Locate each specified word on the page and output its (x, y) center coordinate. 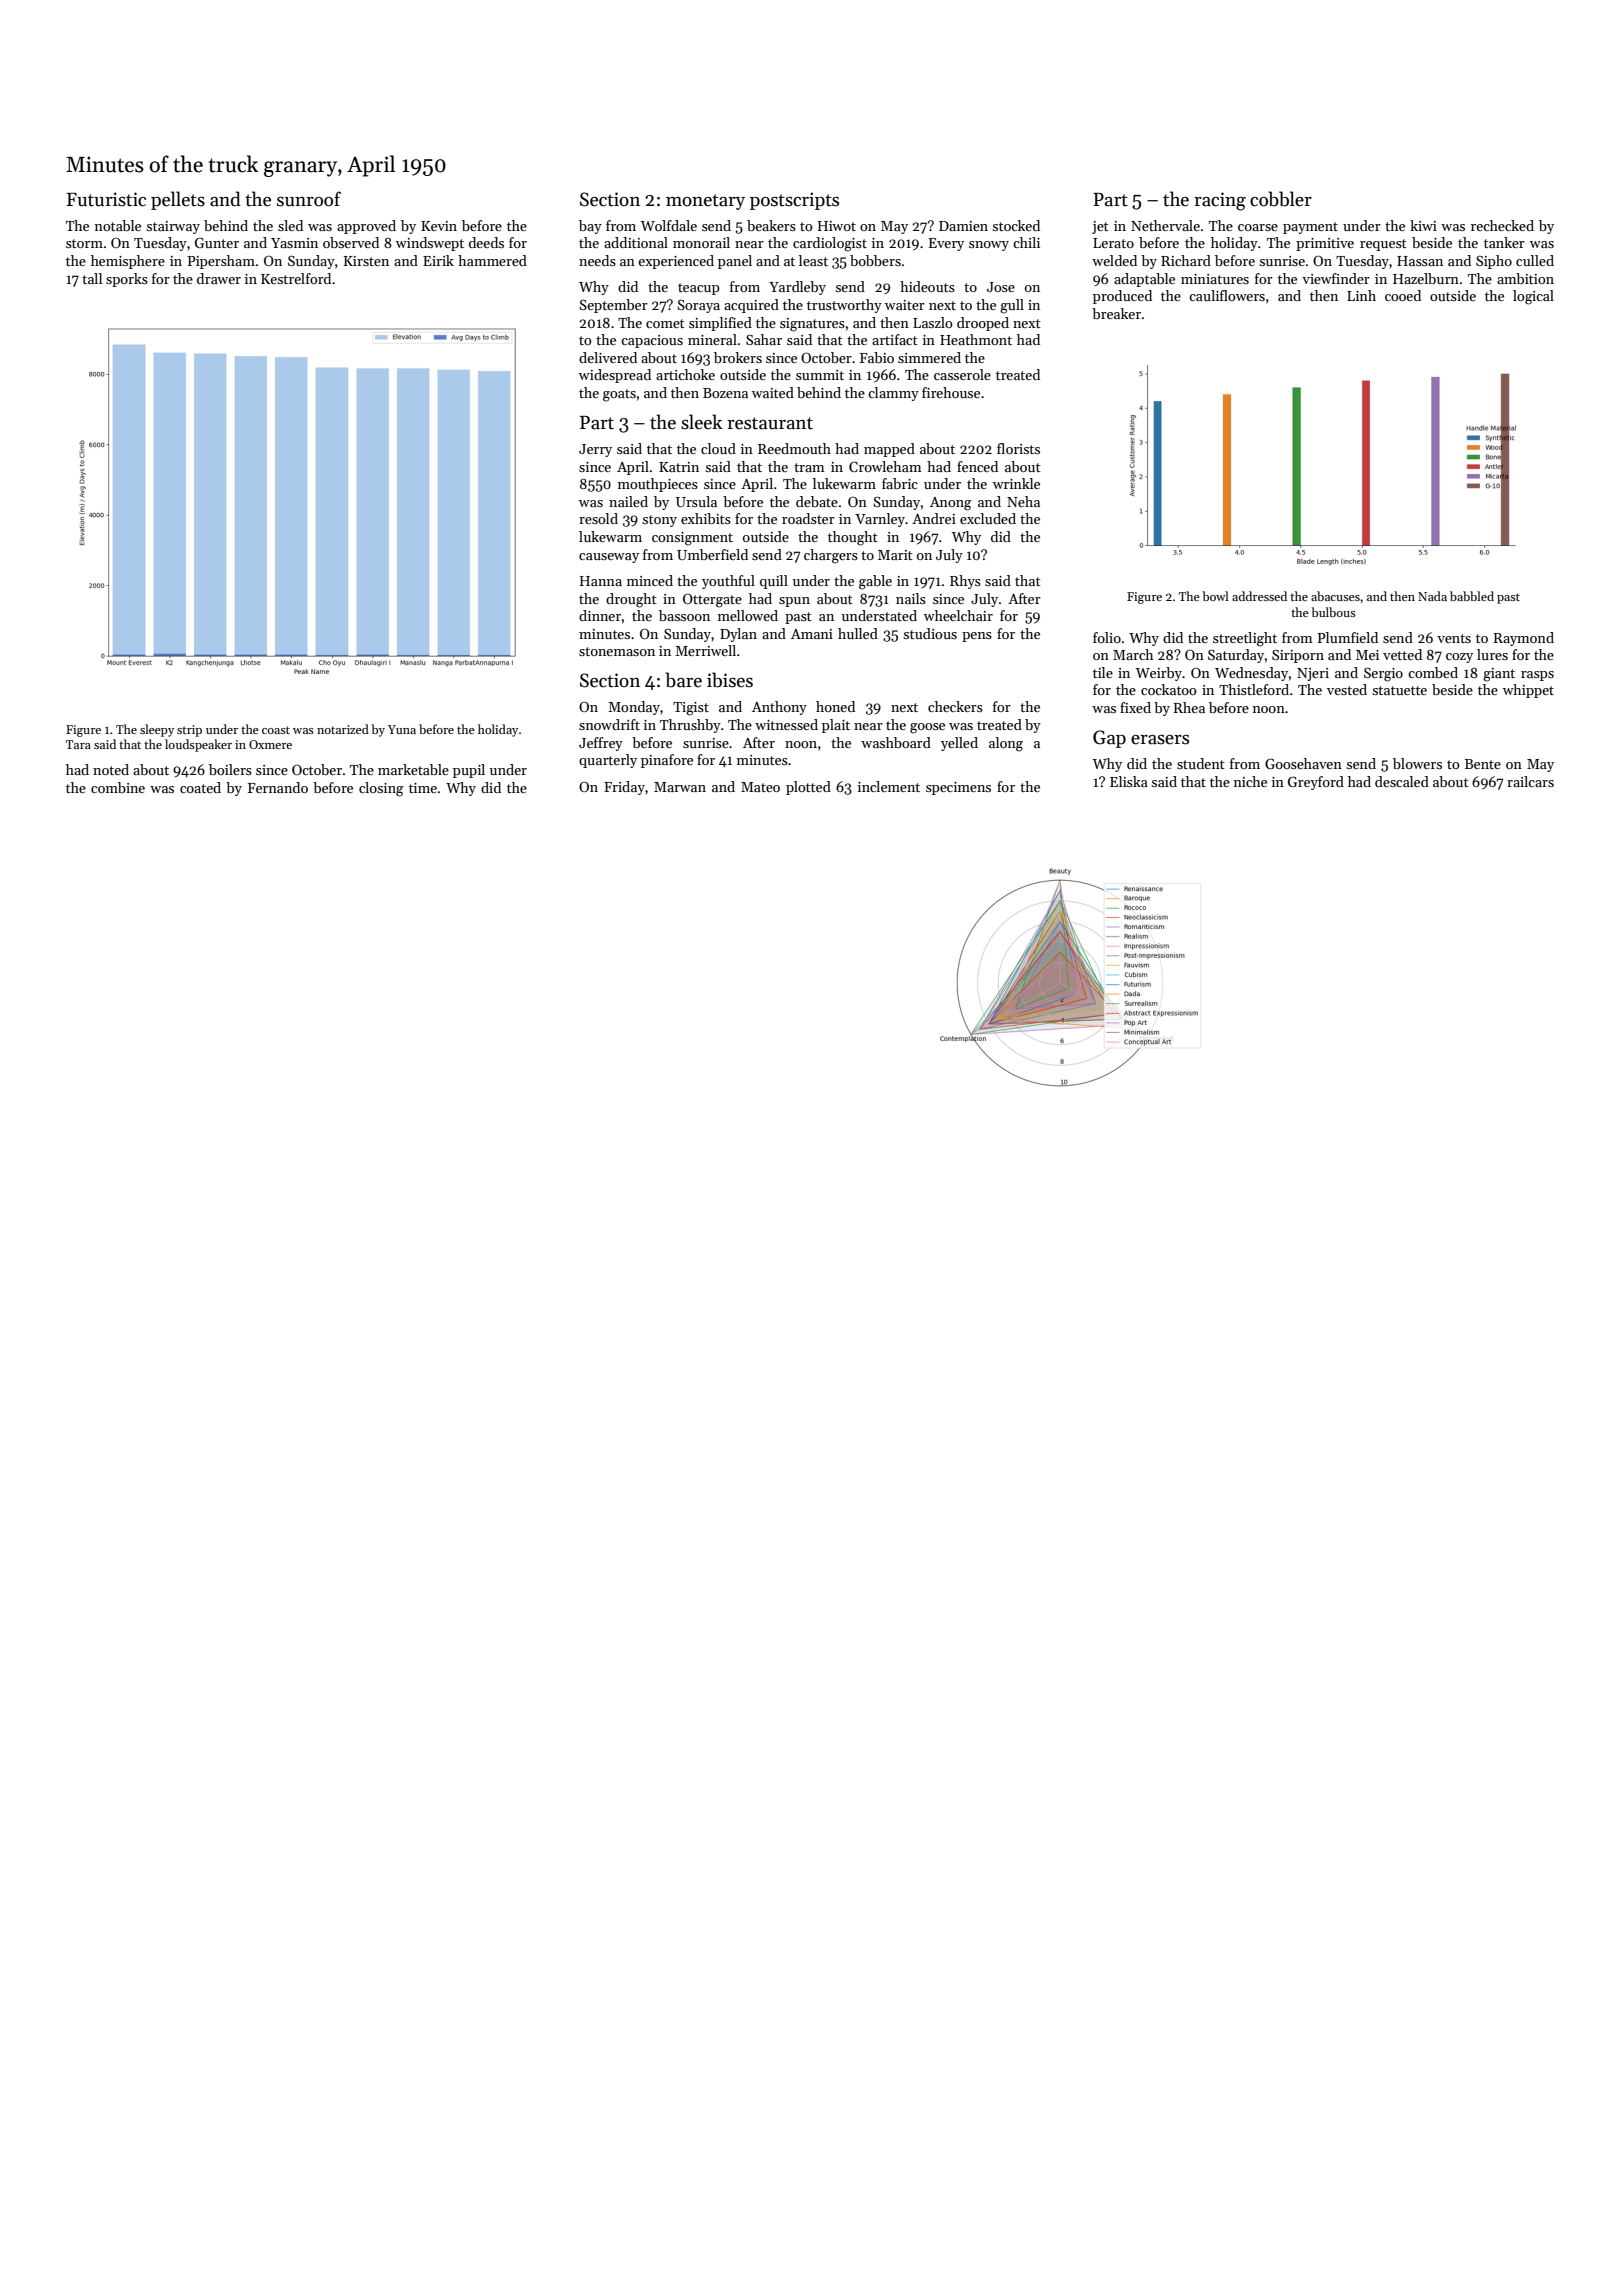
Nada (1432, 596)
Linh (1361, 295)
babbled (1472, 596)
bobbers (875, 260)
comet (665, 323)
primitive (1325, 244)
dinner (600, 615)
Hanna (601, 581)
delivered (608, 357)
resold (598, 518)
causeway (609, 558)
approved (366, 227)
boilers (230, 769)
